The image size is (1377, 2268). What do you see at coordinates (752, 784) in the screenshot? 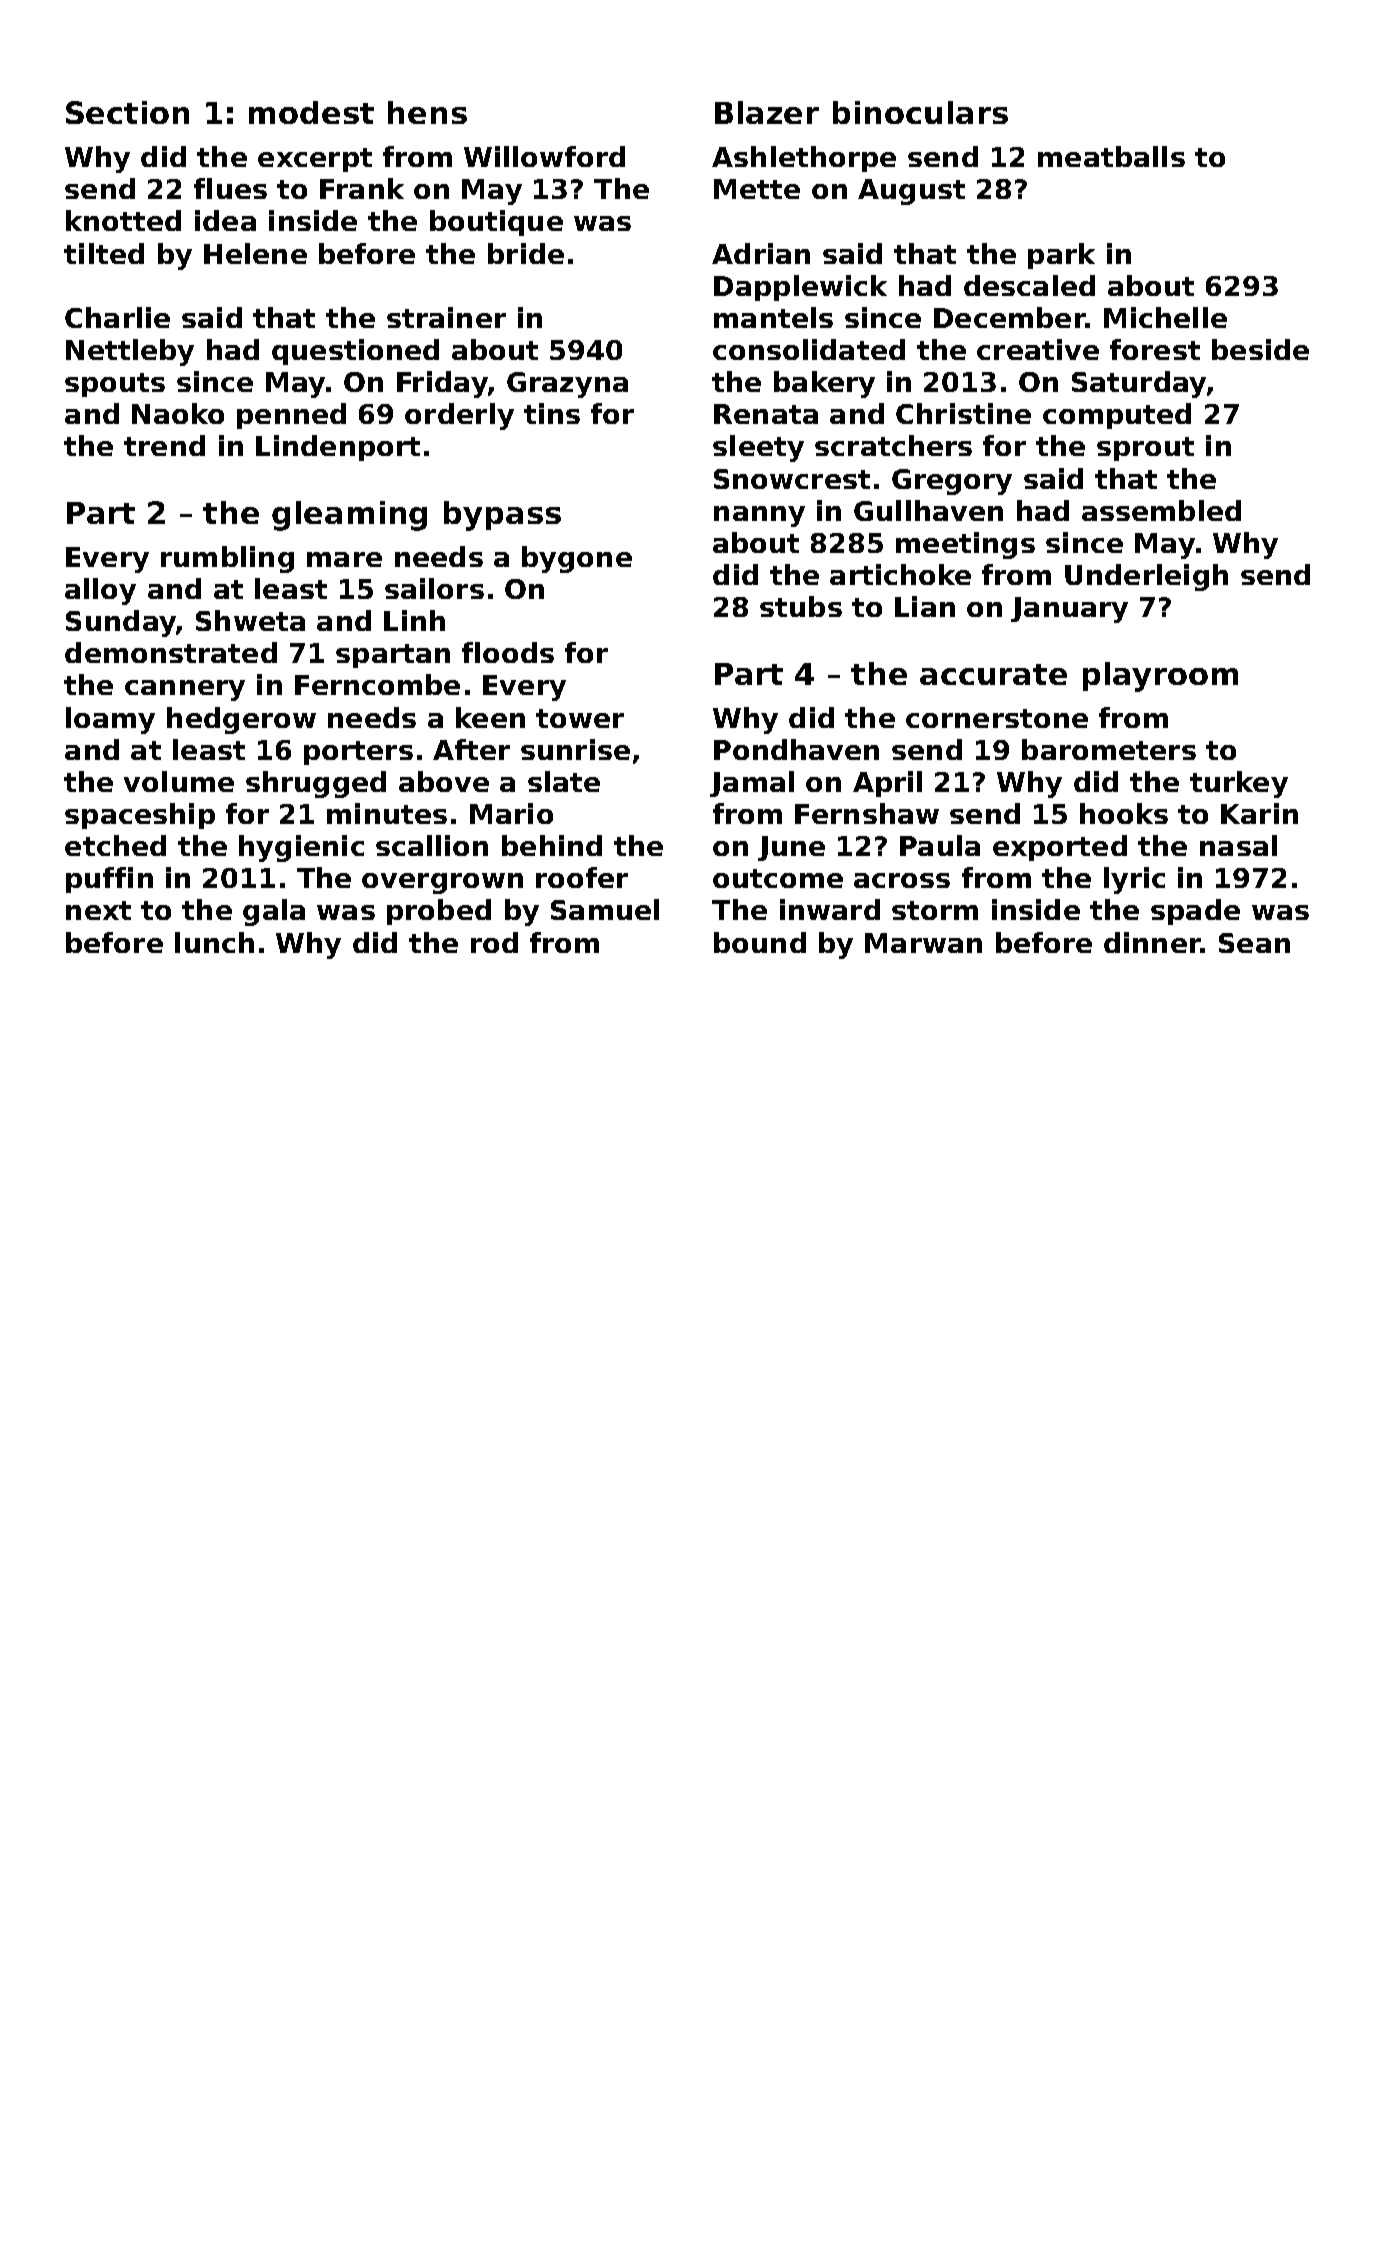
I see `Jamal` at bounding box center [752, 784].
